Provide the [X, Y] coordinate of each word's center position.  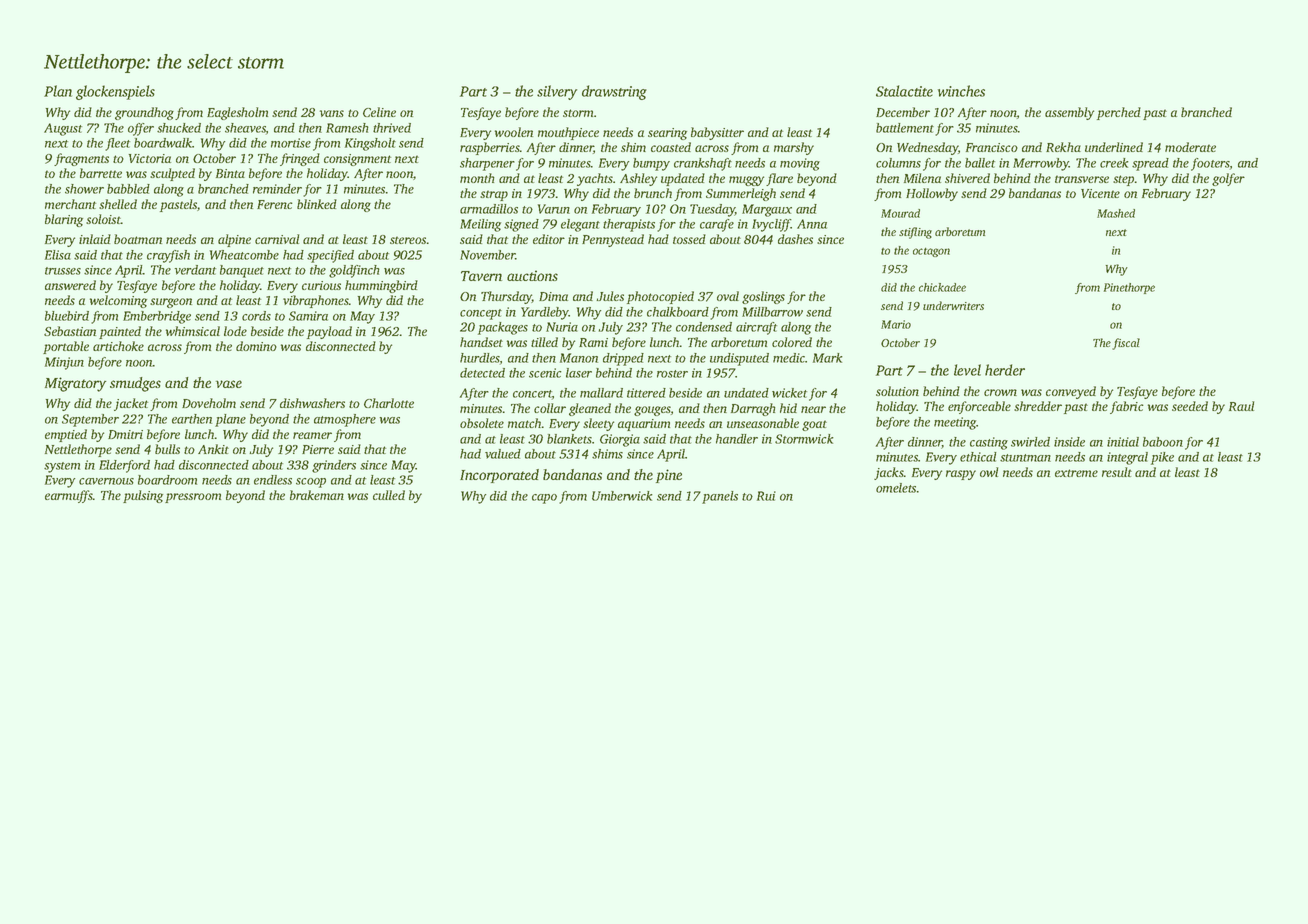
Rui [766, 496]
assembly [1069, 113]
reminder [277, 189]
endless [273, 480]
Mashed [1116, 213]
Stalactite [904, 91]
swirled [1030, 442]
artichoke [118, 346]
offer [141, 129]
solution [897, 391]
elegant [580, 225]
